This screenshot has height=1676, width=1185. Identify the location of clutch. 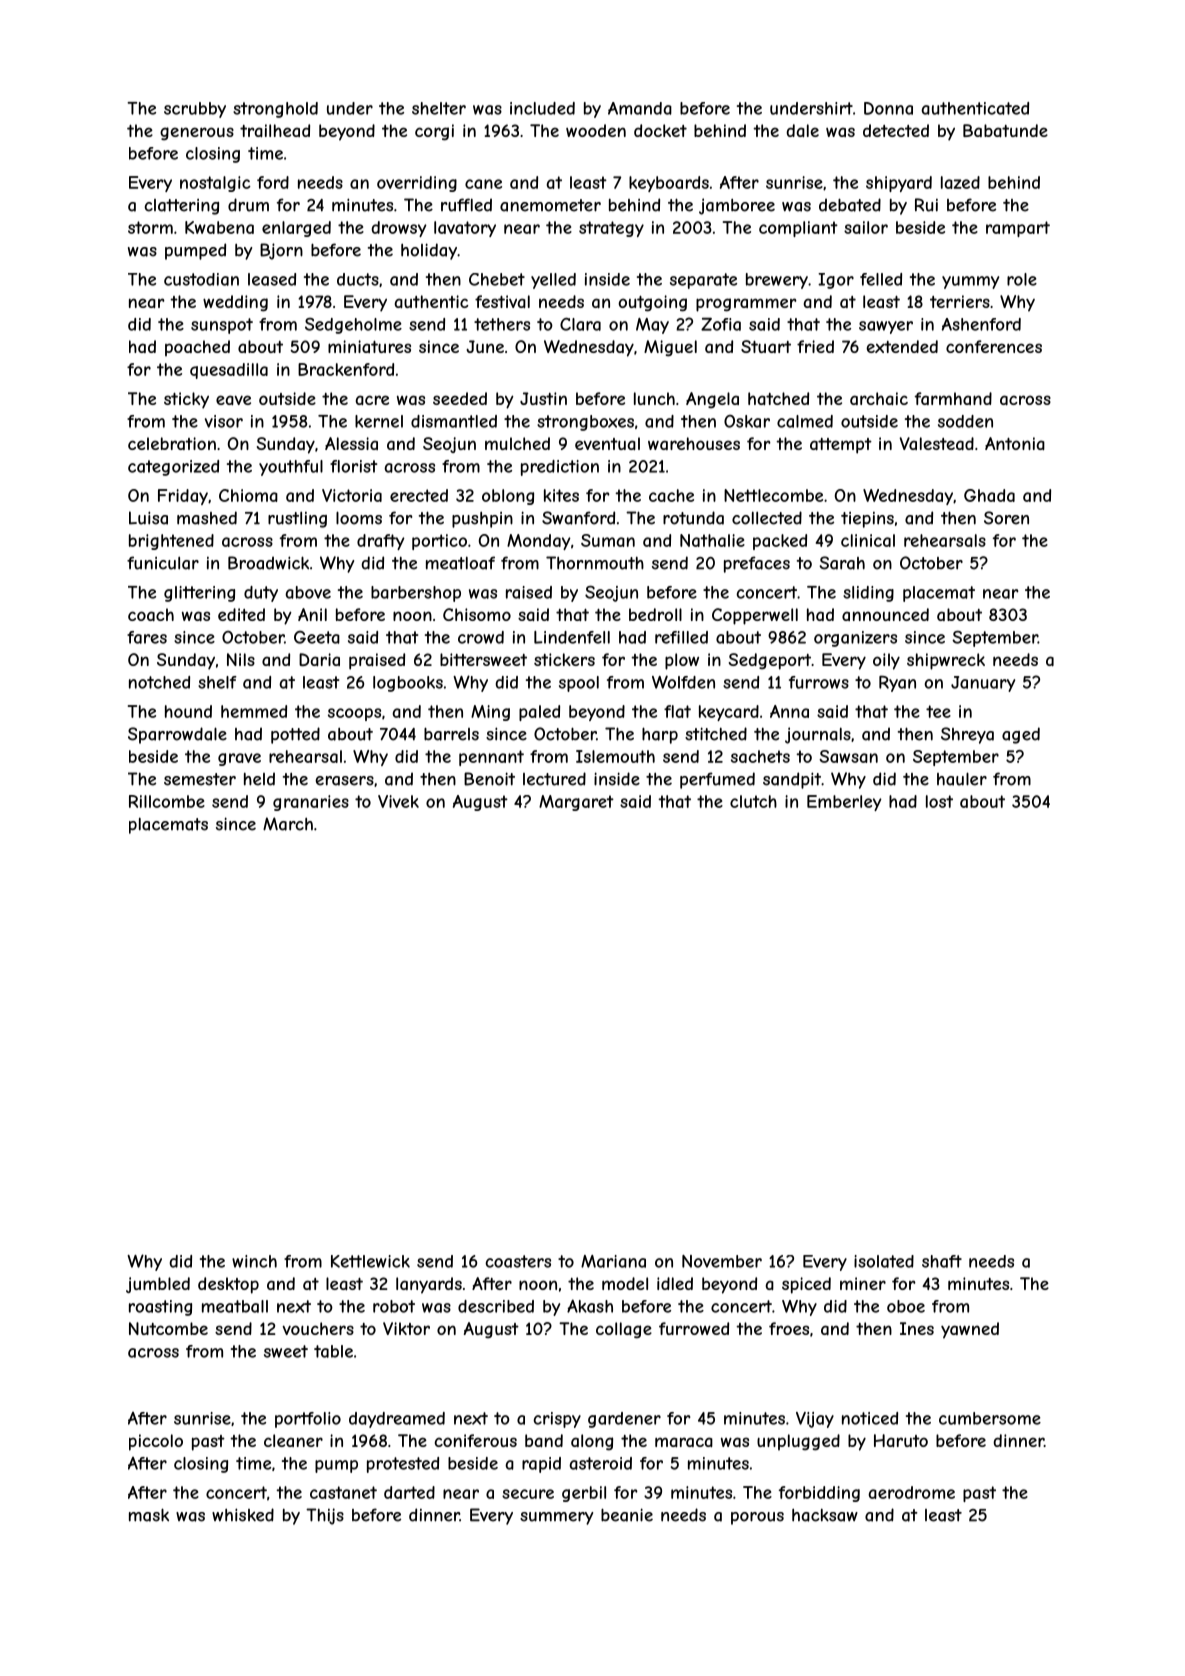
(753, 801).
